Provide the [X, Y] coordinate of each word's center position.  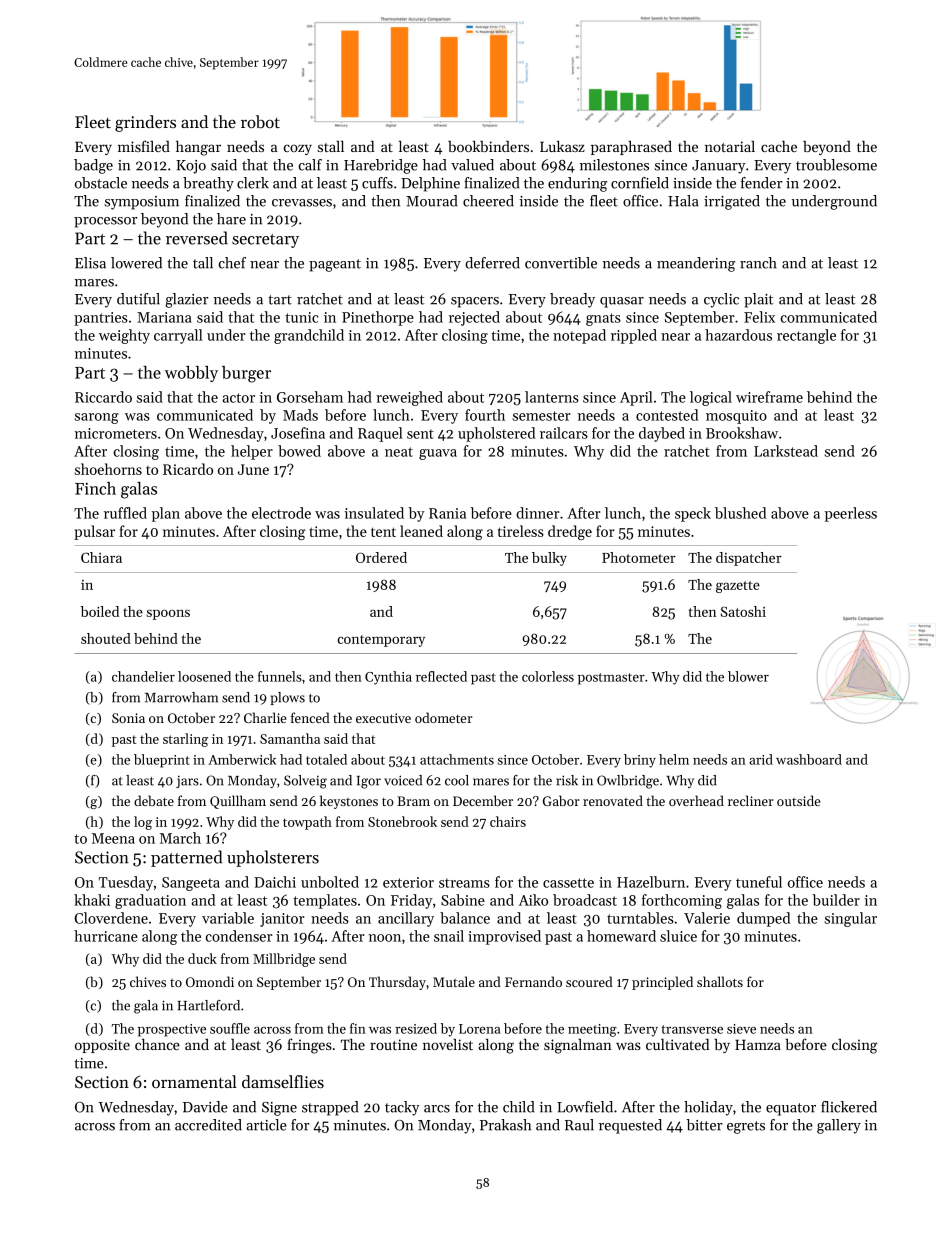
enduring [577, 184]
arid [761, 759]
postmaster [611, 679]
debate [154, 800]
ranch [758, 263]
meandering [696, 264]
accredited [208, 1125]
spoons [168, 614]
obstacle [101, 183]
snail [449, 936]
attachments [457, 759]
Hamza [758, 1045]
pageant [335, 265]
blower [748, 676]
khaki [92, 900]
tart [280, 300]
